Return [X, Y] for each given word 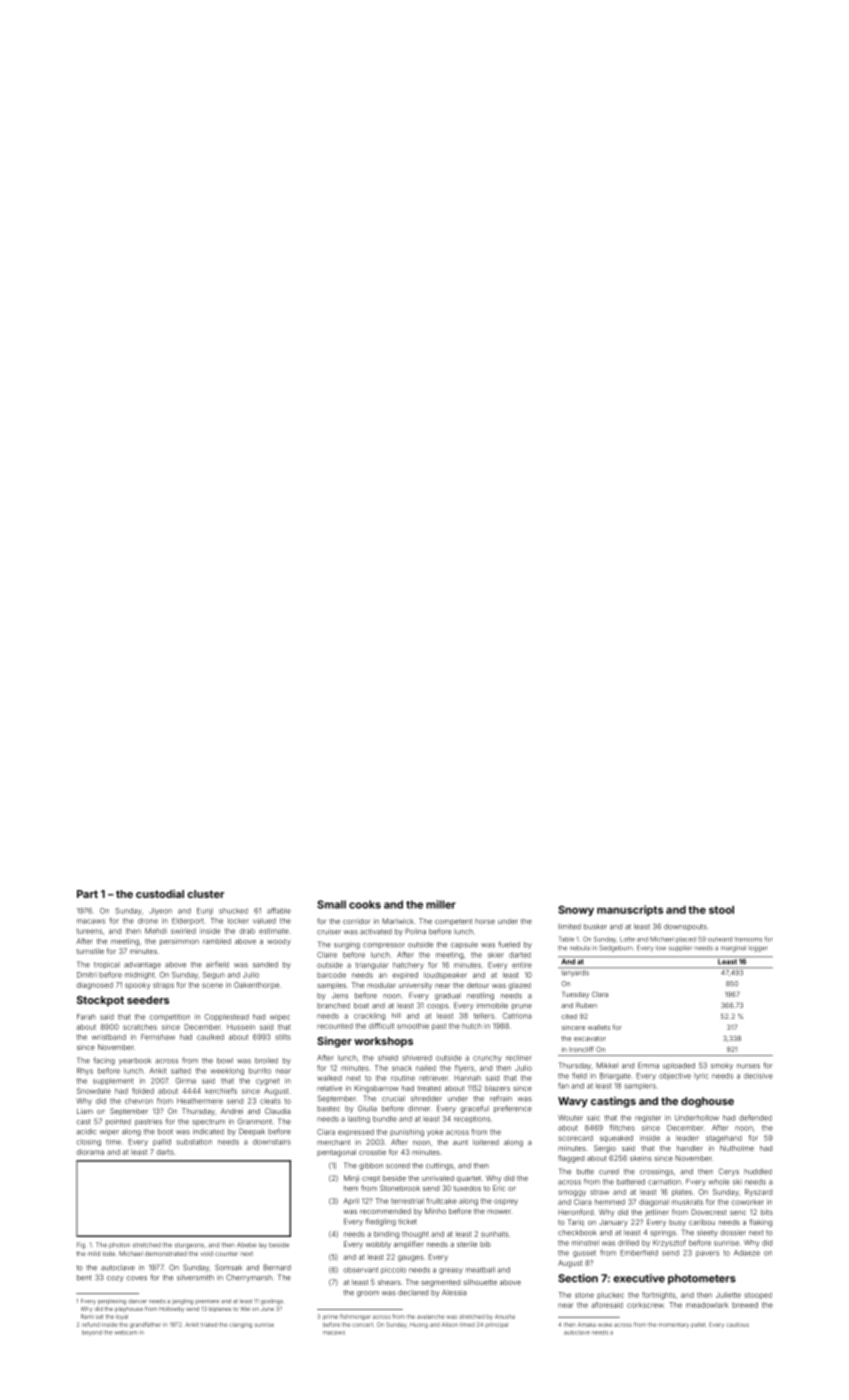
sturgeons [189, 1246]
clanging [240, 1325]
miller [441, 904]
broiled [266, 1061]
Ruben [586, 1005]
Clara [600, 994]
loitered [486, 1142]
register [648, 1118]
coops [437, 1007]
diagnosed [94, 986]
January [613, 1223]
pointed [118, 1122]
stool [721, 910]
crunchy [487, 1058]
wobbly [378, 1245]
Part [87, 894]
